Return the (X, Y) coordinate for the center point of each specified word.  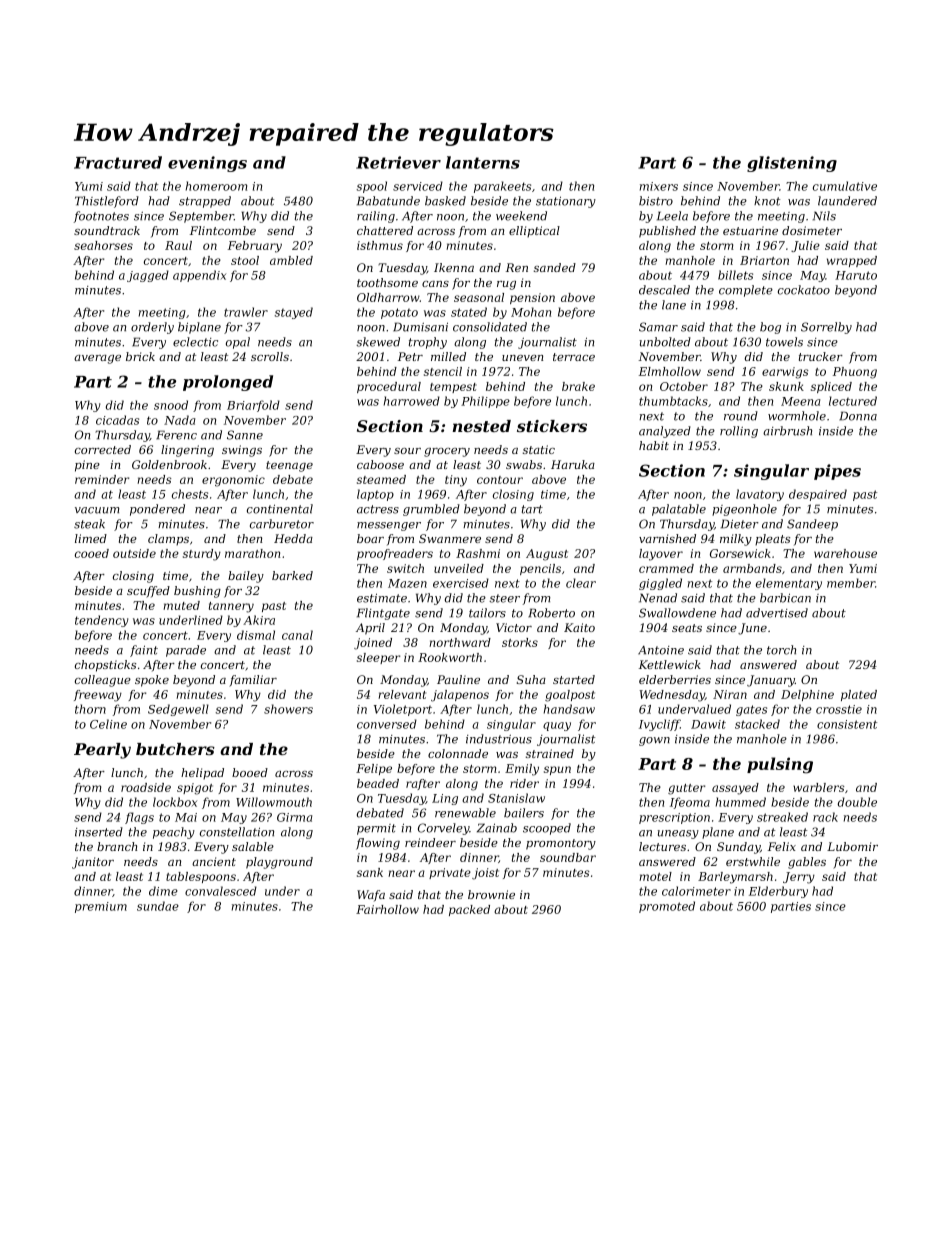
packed (469, 910)
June (752, 629)
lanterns (483, 162)
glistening (792, 164)
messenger (389, 526)
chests (190, 494)
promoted (667, 907)
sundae (158, 906)
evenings (207, 164)
